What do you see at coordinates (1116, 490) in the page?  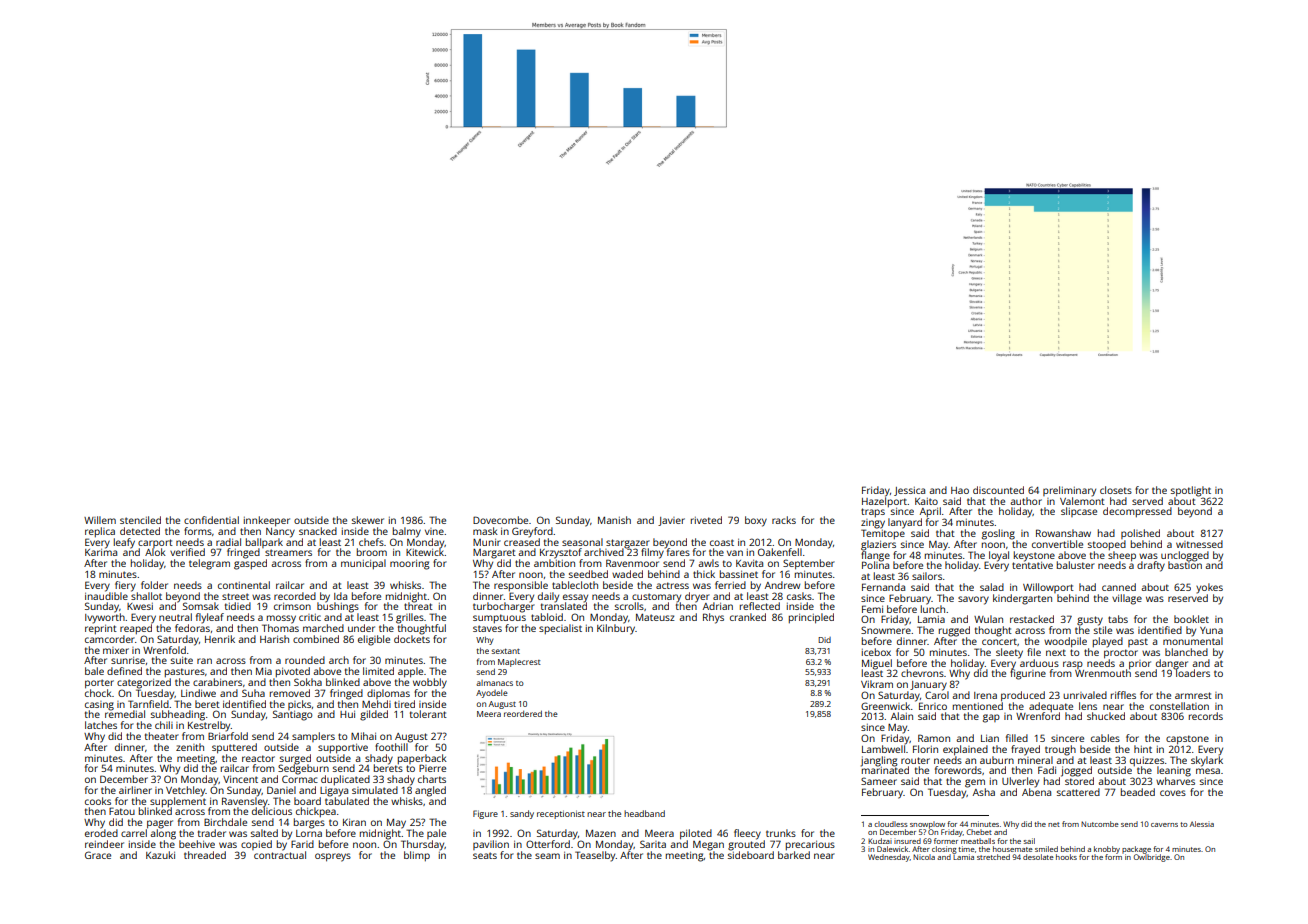 I see `closets` at bounding box center [1116, 490].
